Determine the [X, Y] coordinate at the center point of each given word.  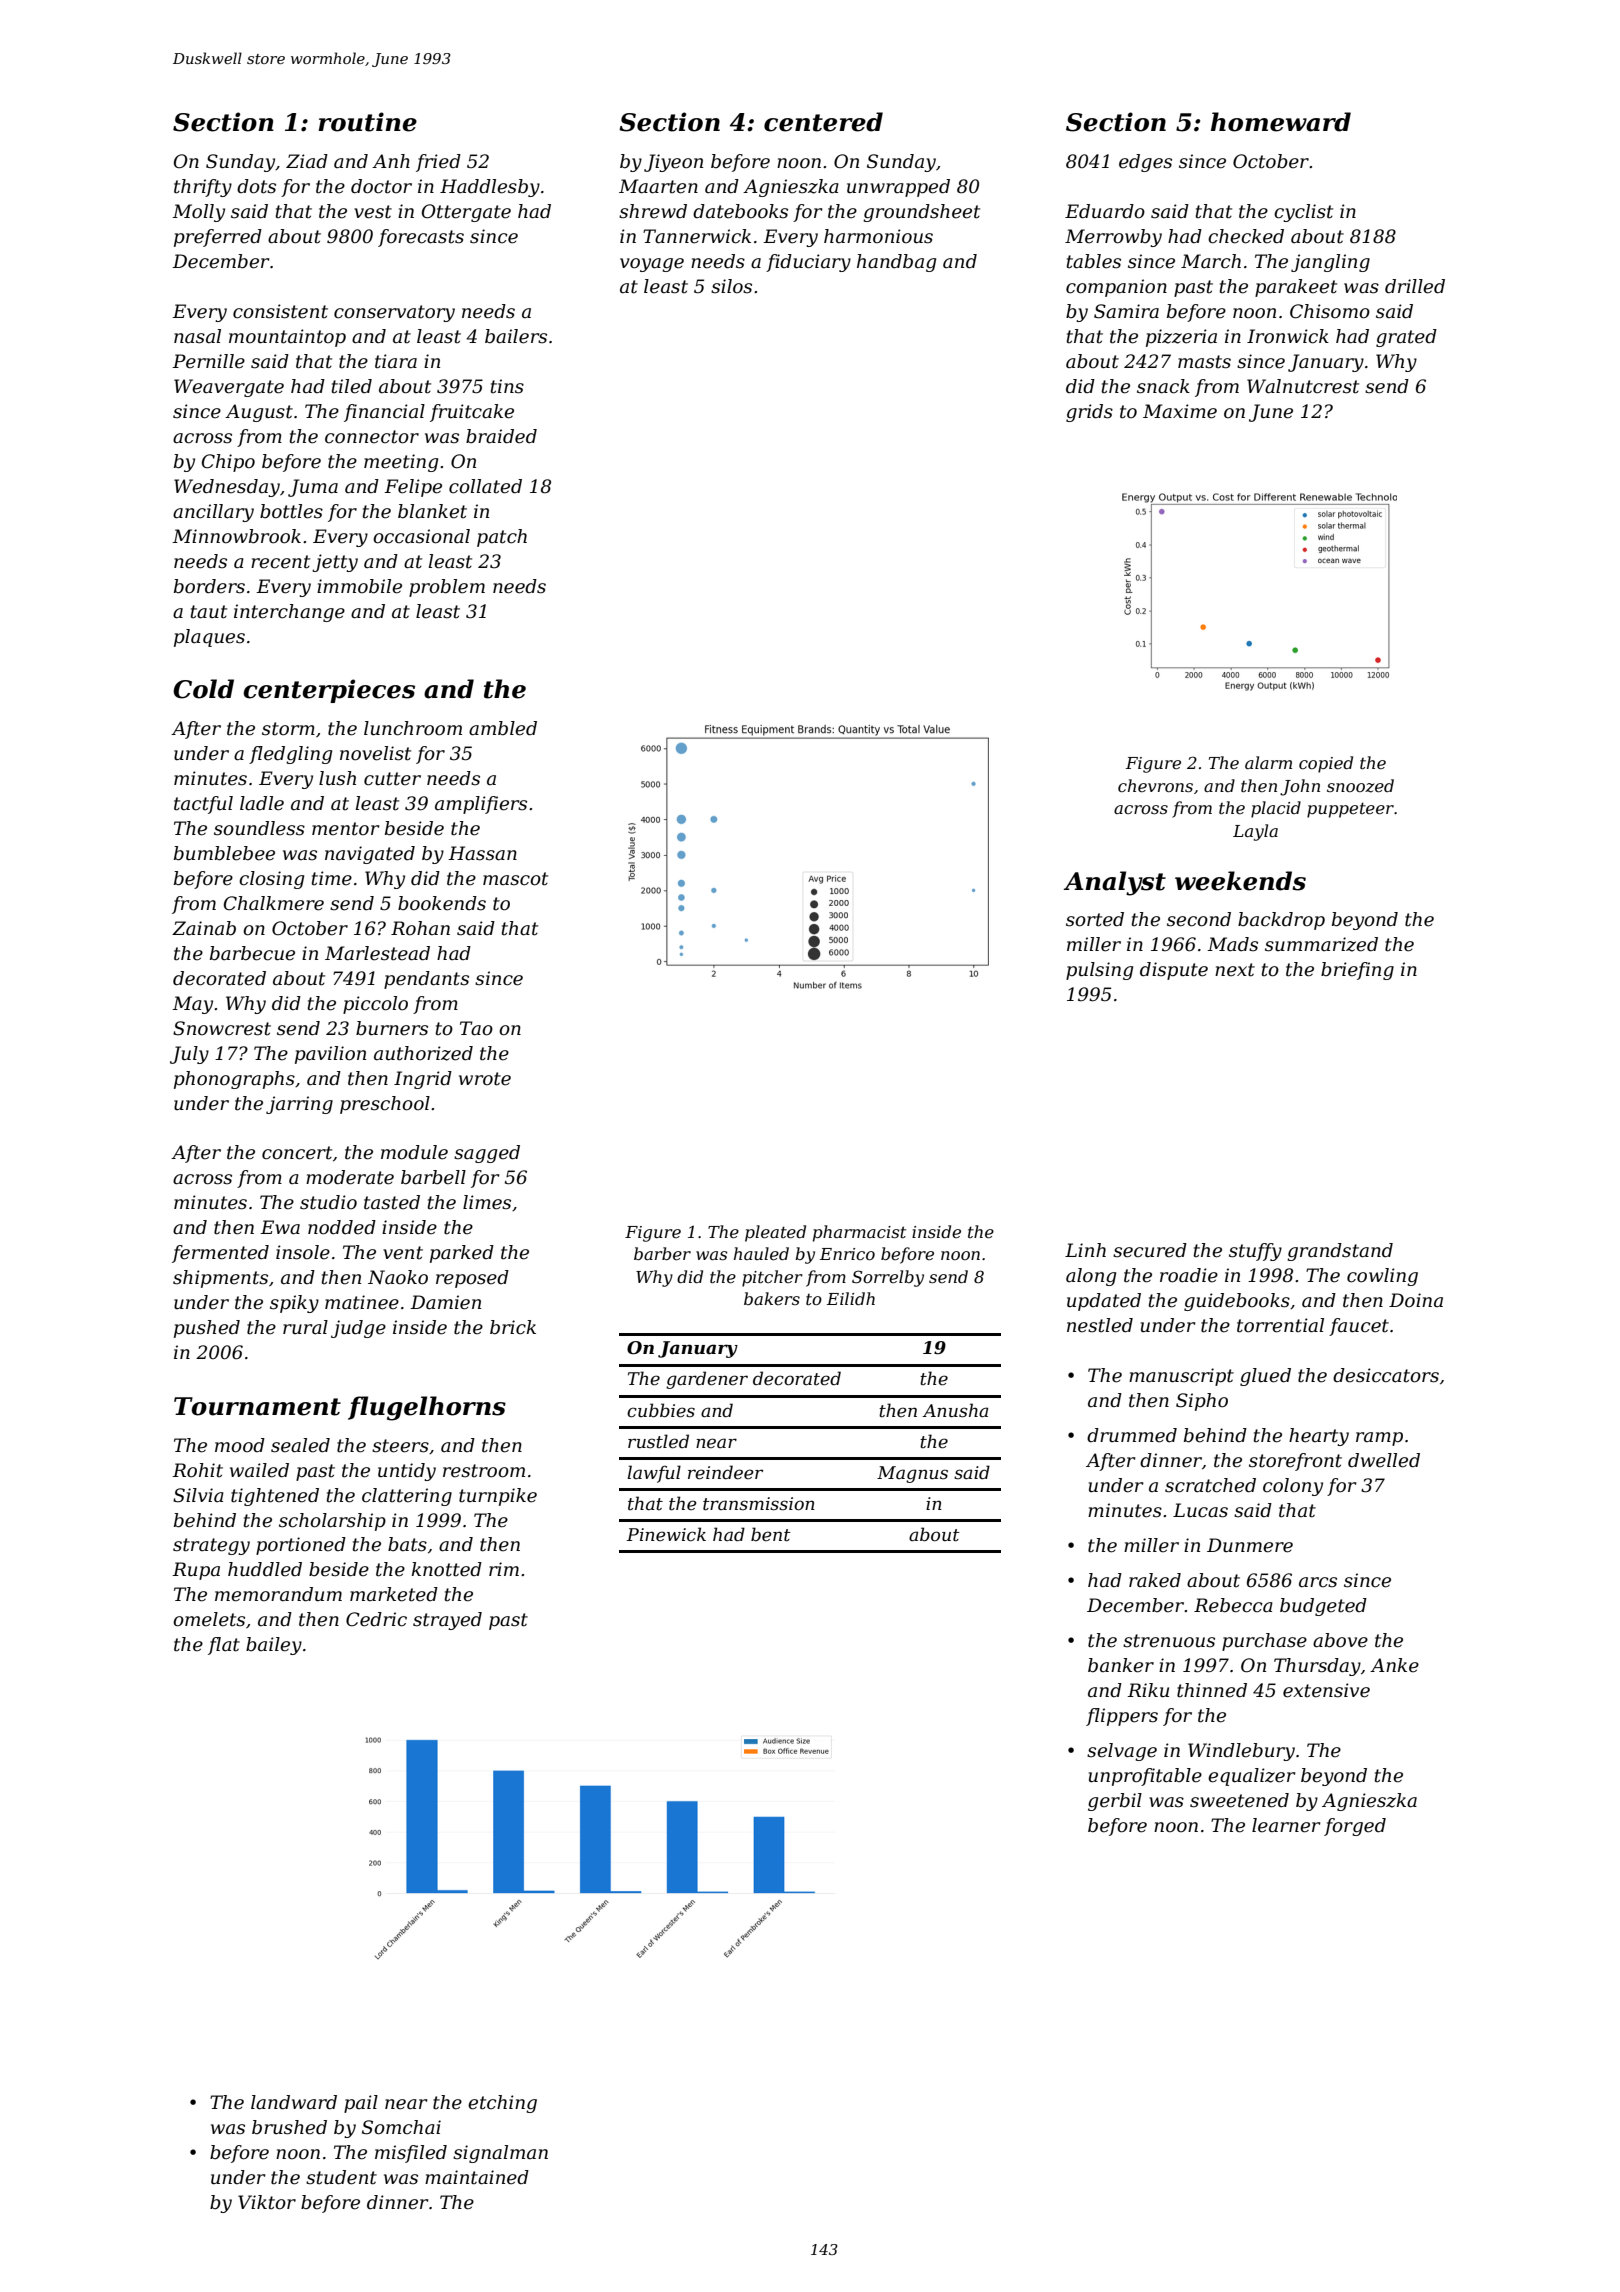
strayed [447, 1621]
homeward [1281, 122]
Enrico [847, 1254]
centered [823, 122]
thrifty [203, 188]
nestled [1100, 1325]
